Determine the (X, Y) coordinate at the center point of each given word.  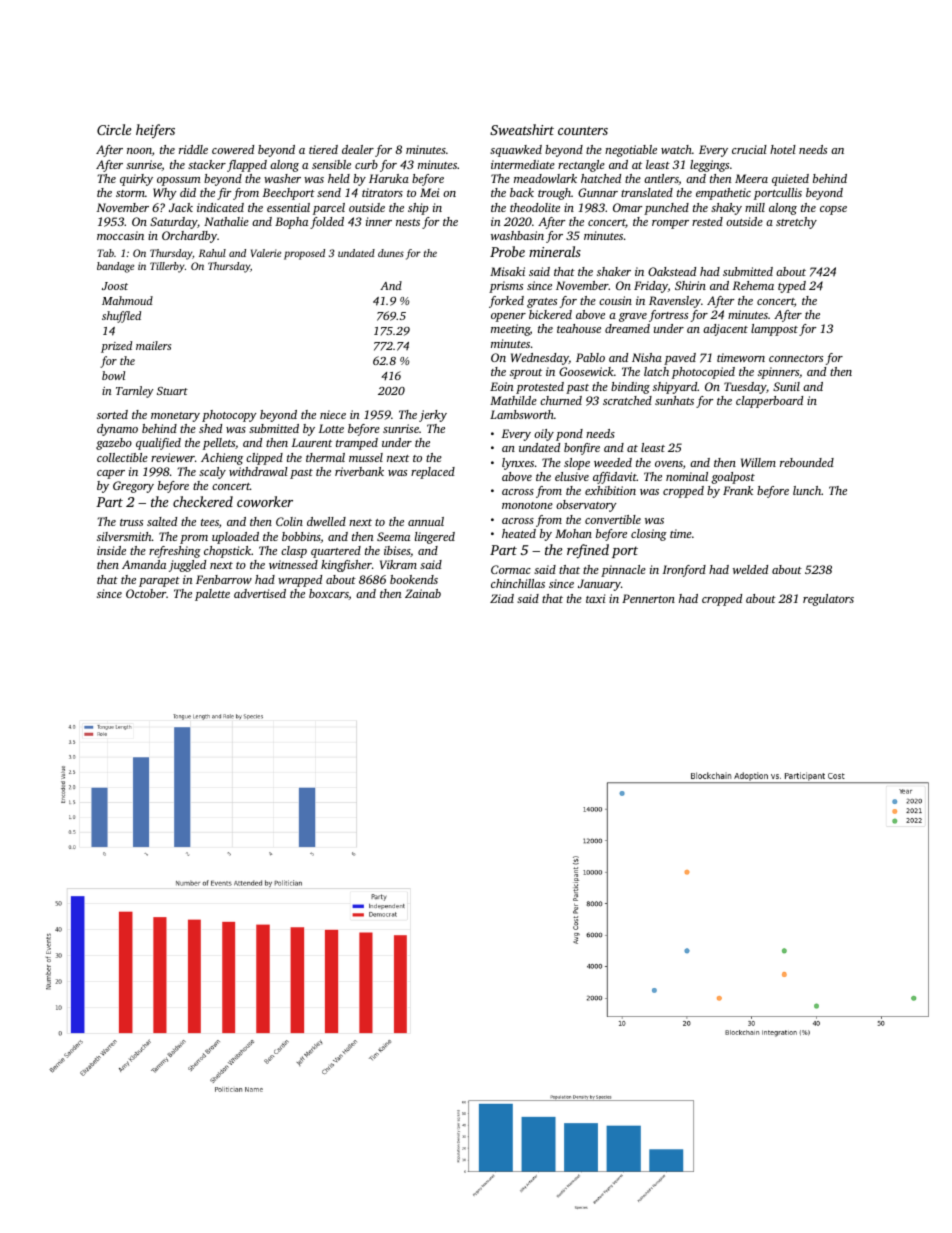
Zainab (423, 593)
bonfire (582, 449)
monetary (175, 417)
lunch (807, 490)
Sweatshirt (522, 129)
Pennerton (648, 598)
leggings (709, 166)
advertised (260, 593)
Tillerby (167, 267)
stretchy (796, 223)
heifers (155, 131)
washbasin (517, 235)
